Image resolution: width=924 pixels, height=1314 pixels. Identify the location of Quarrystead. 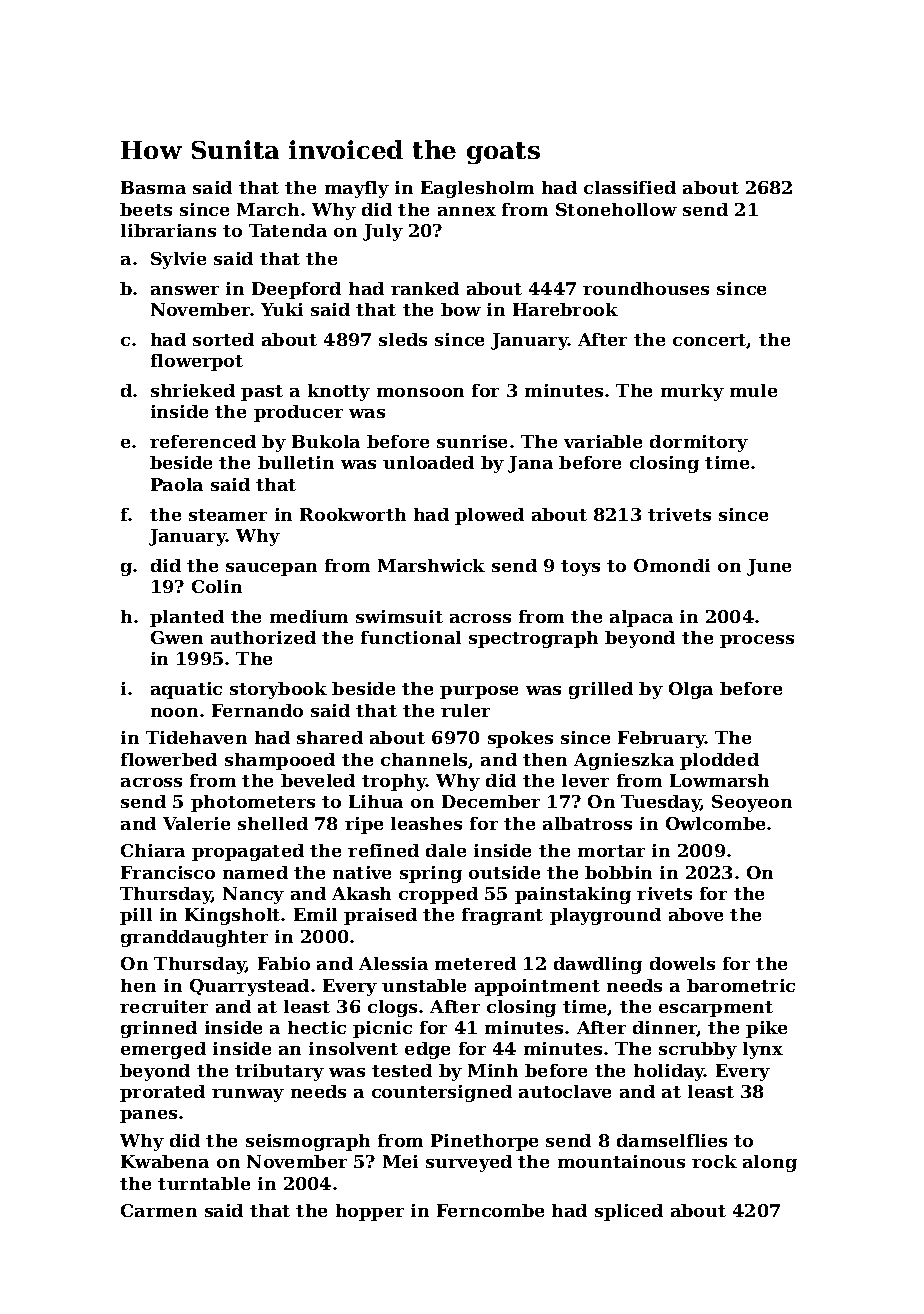
(249, 987).
